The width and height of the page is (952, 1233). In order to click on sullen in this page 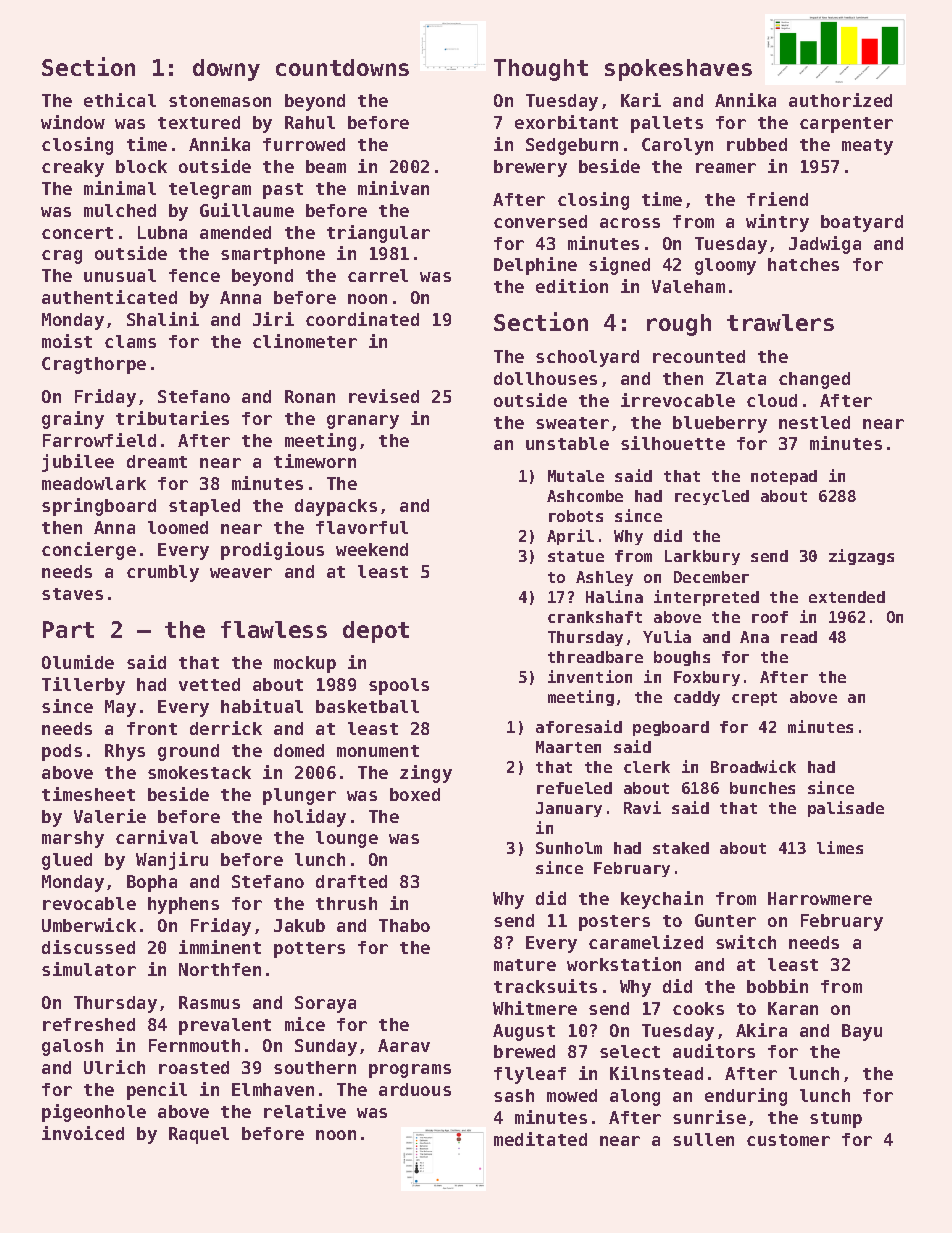, I will do `click(703, 1139)`.
